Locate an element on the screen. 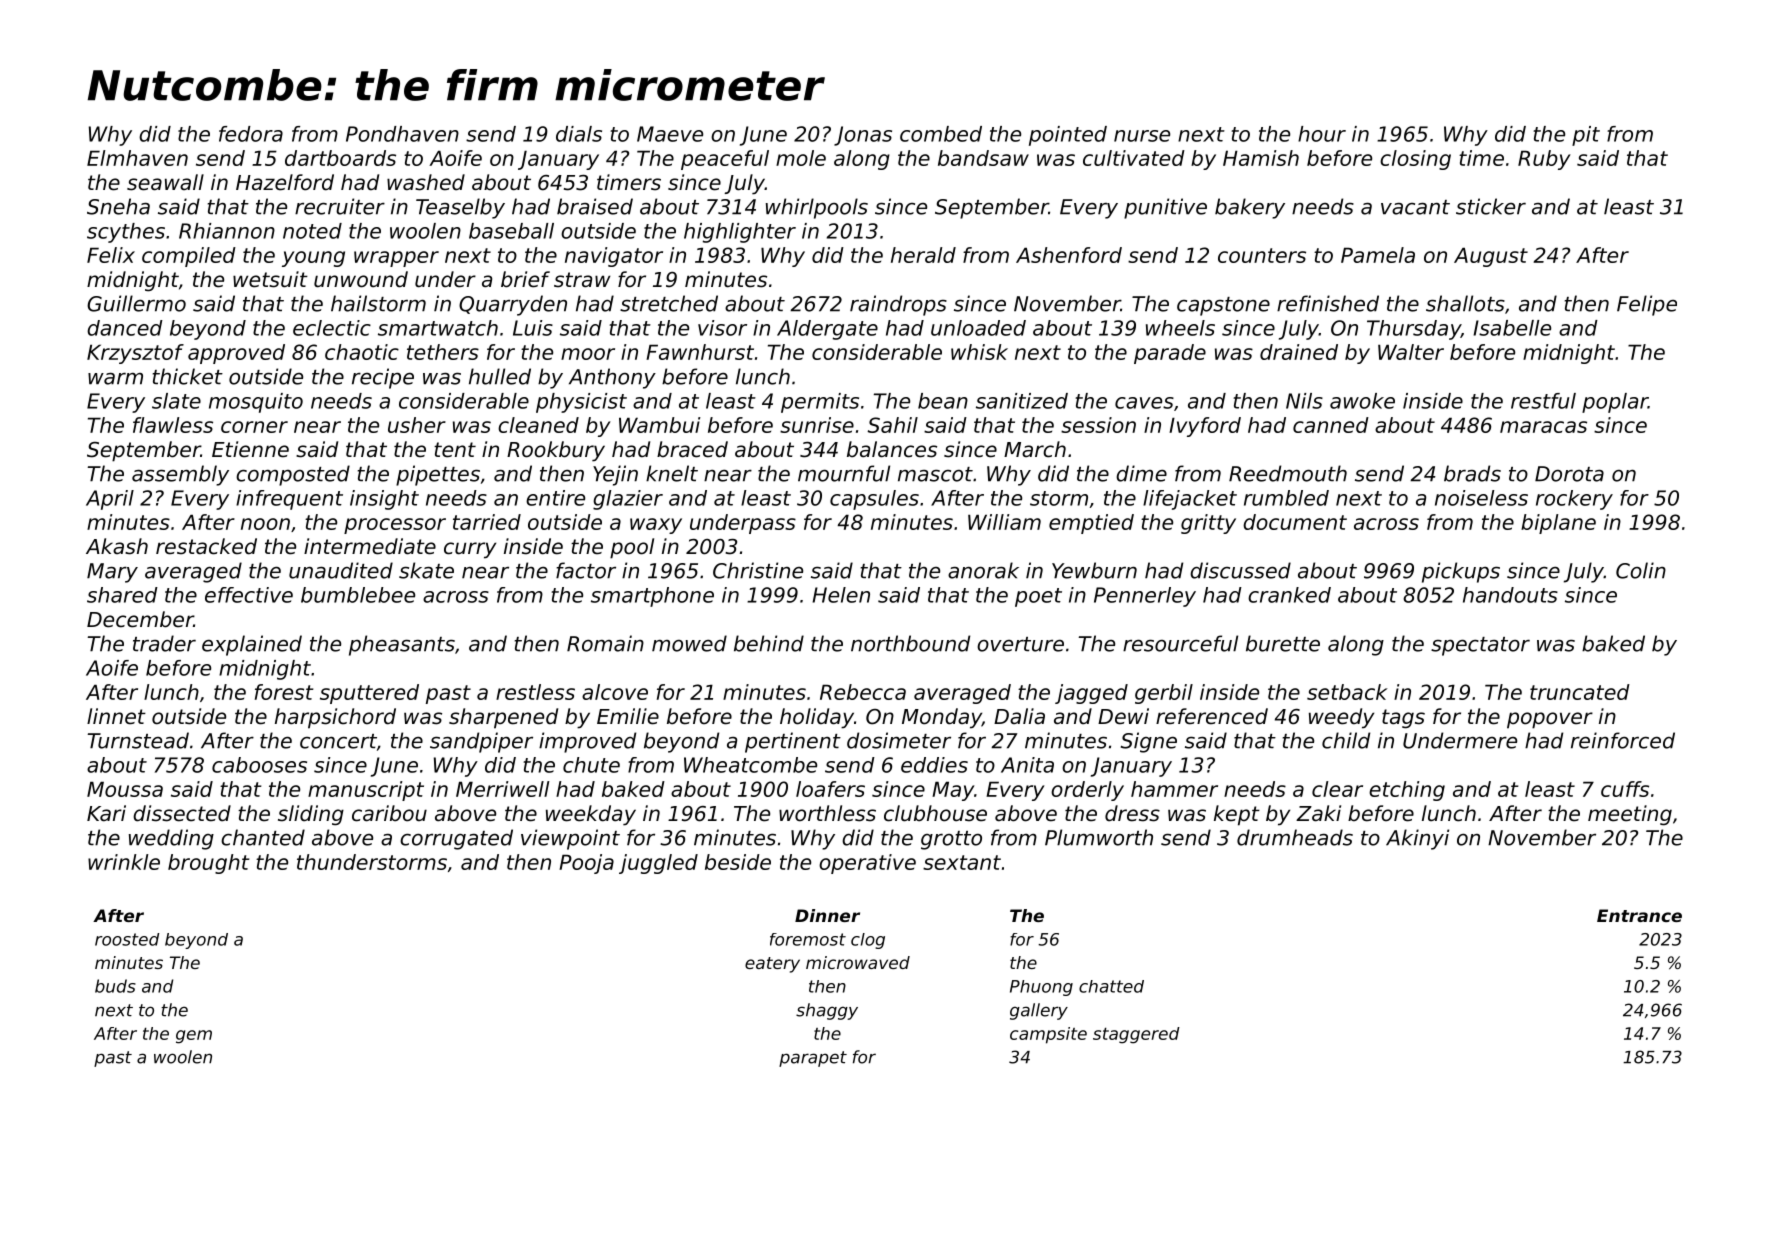 The image size is (1777, 1256). Turnstead is located at coordinates (138, 740).
